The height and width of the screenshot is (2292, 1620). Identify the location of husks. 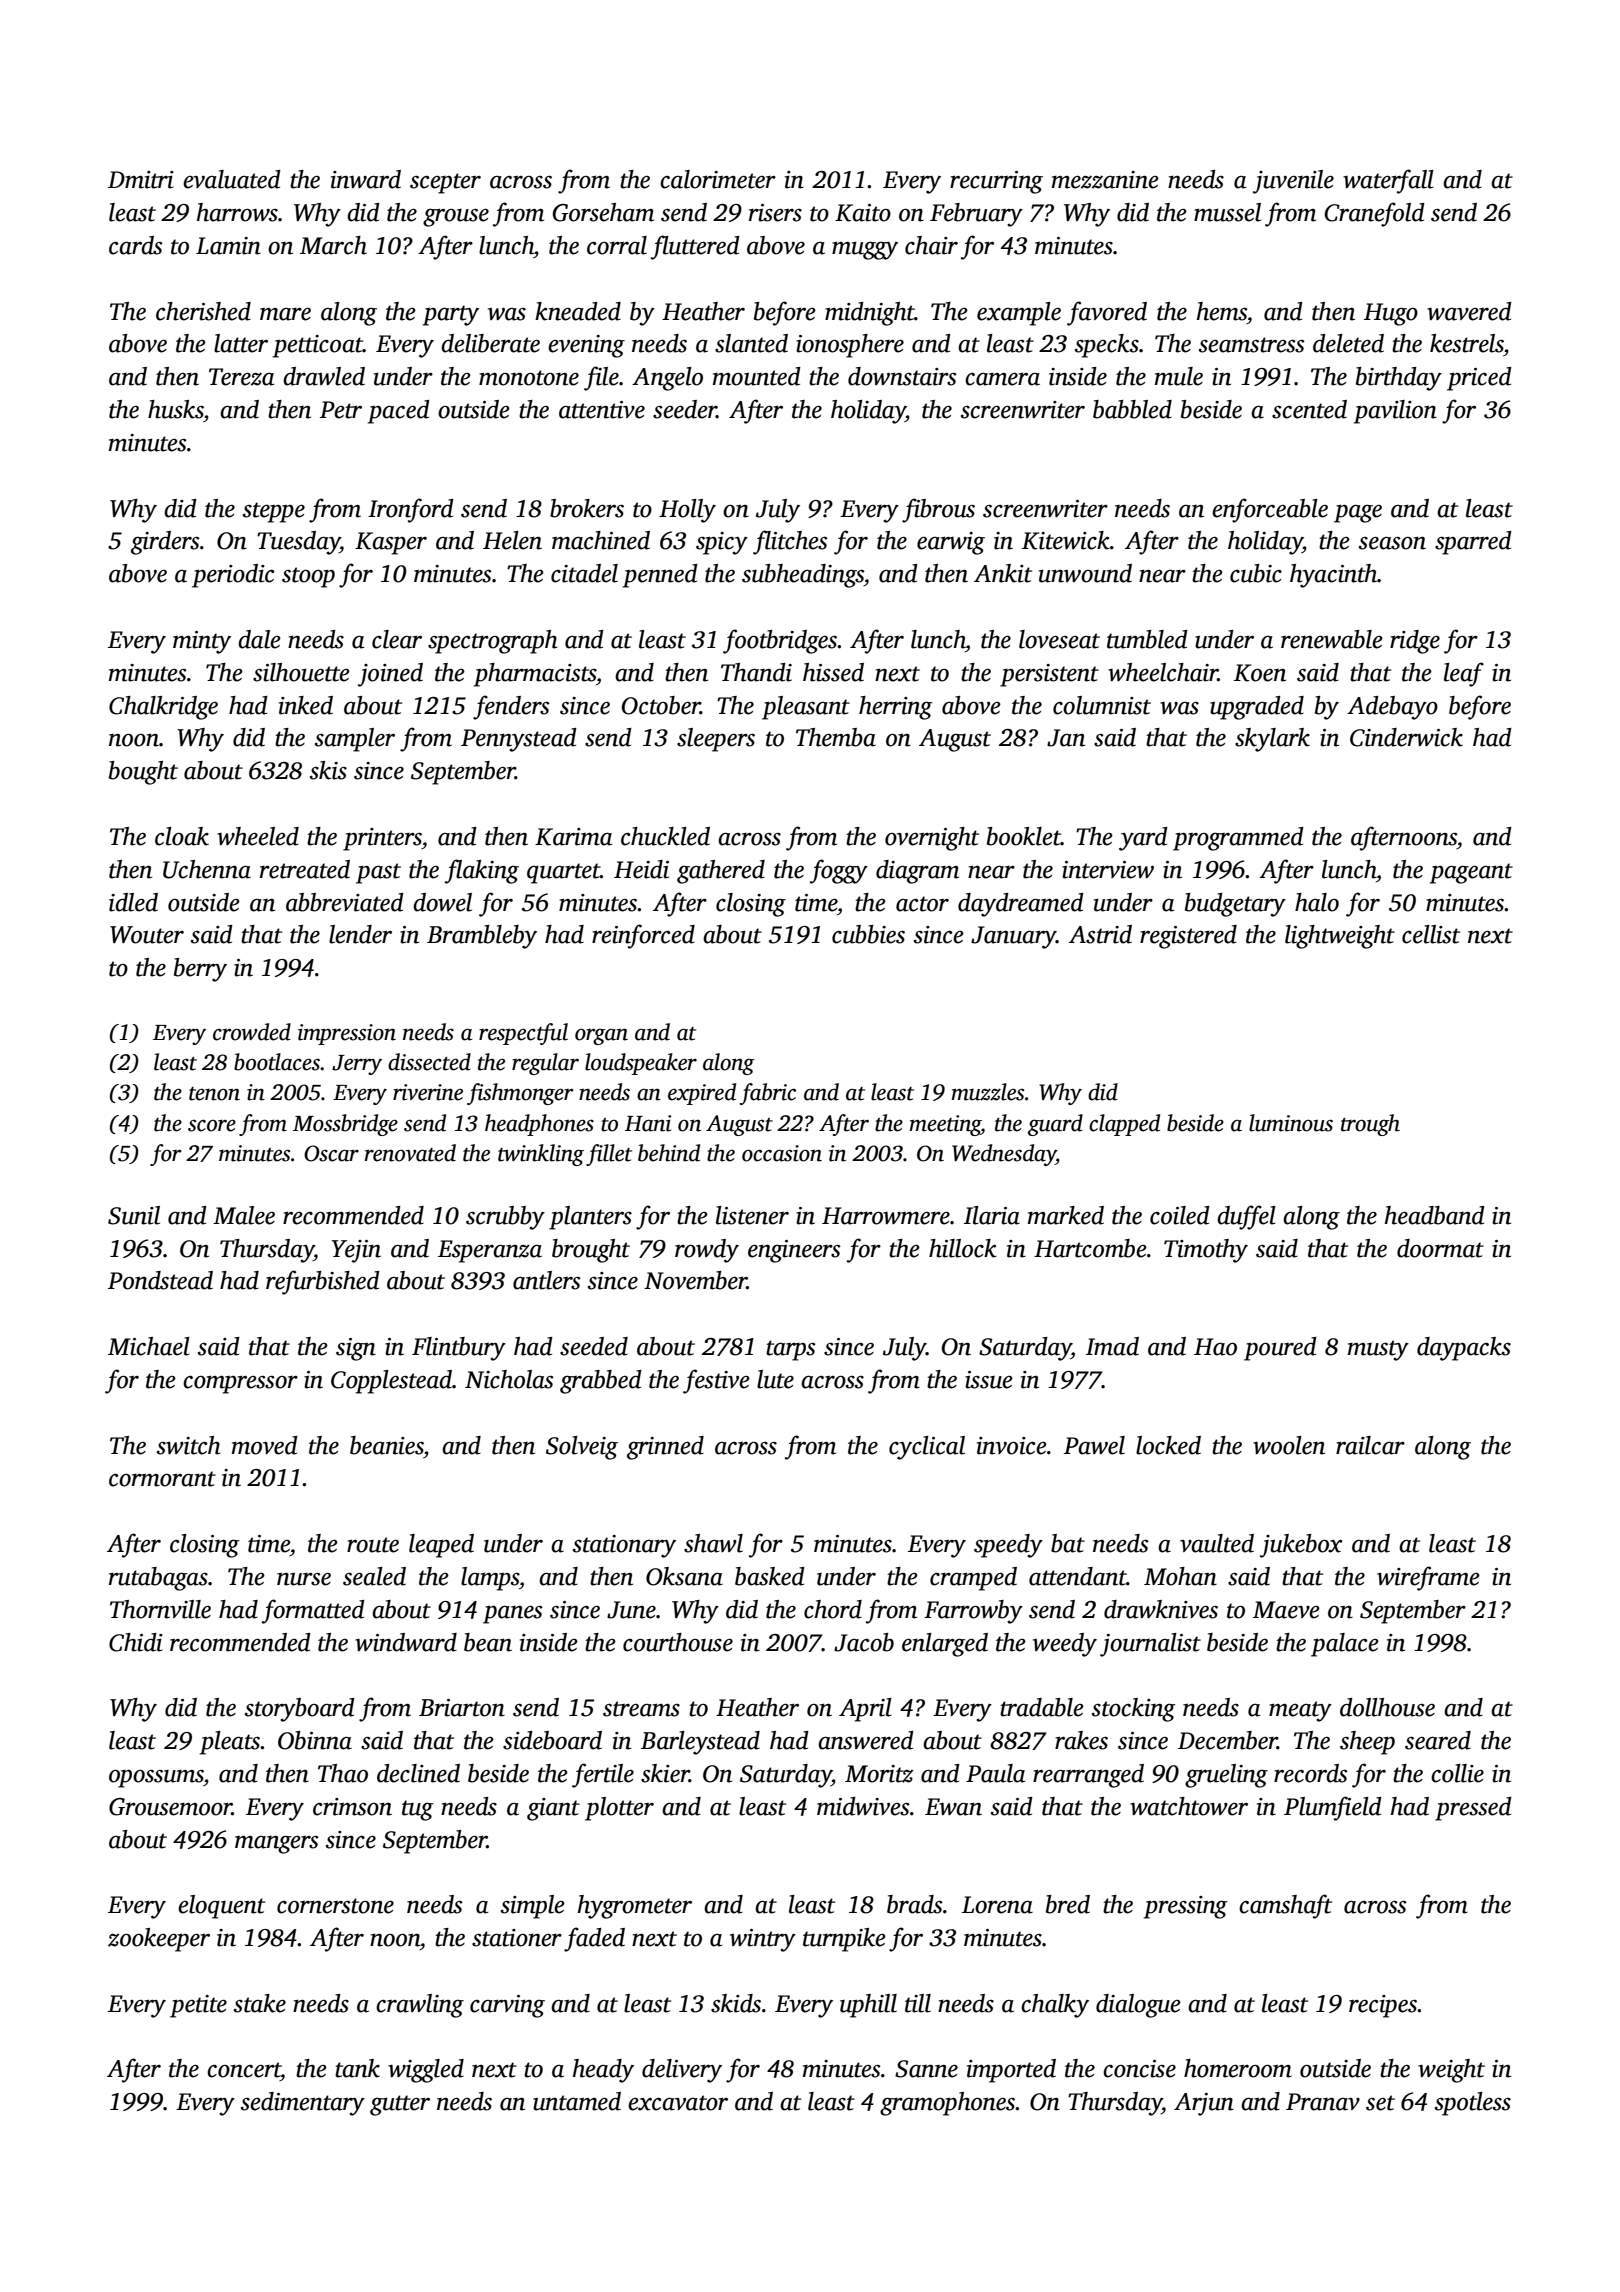
(176, 409).
